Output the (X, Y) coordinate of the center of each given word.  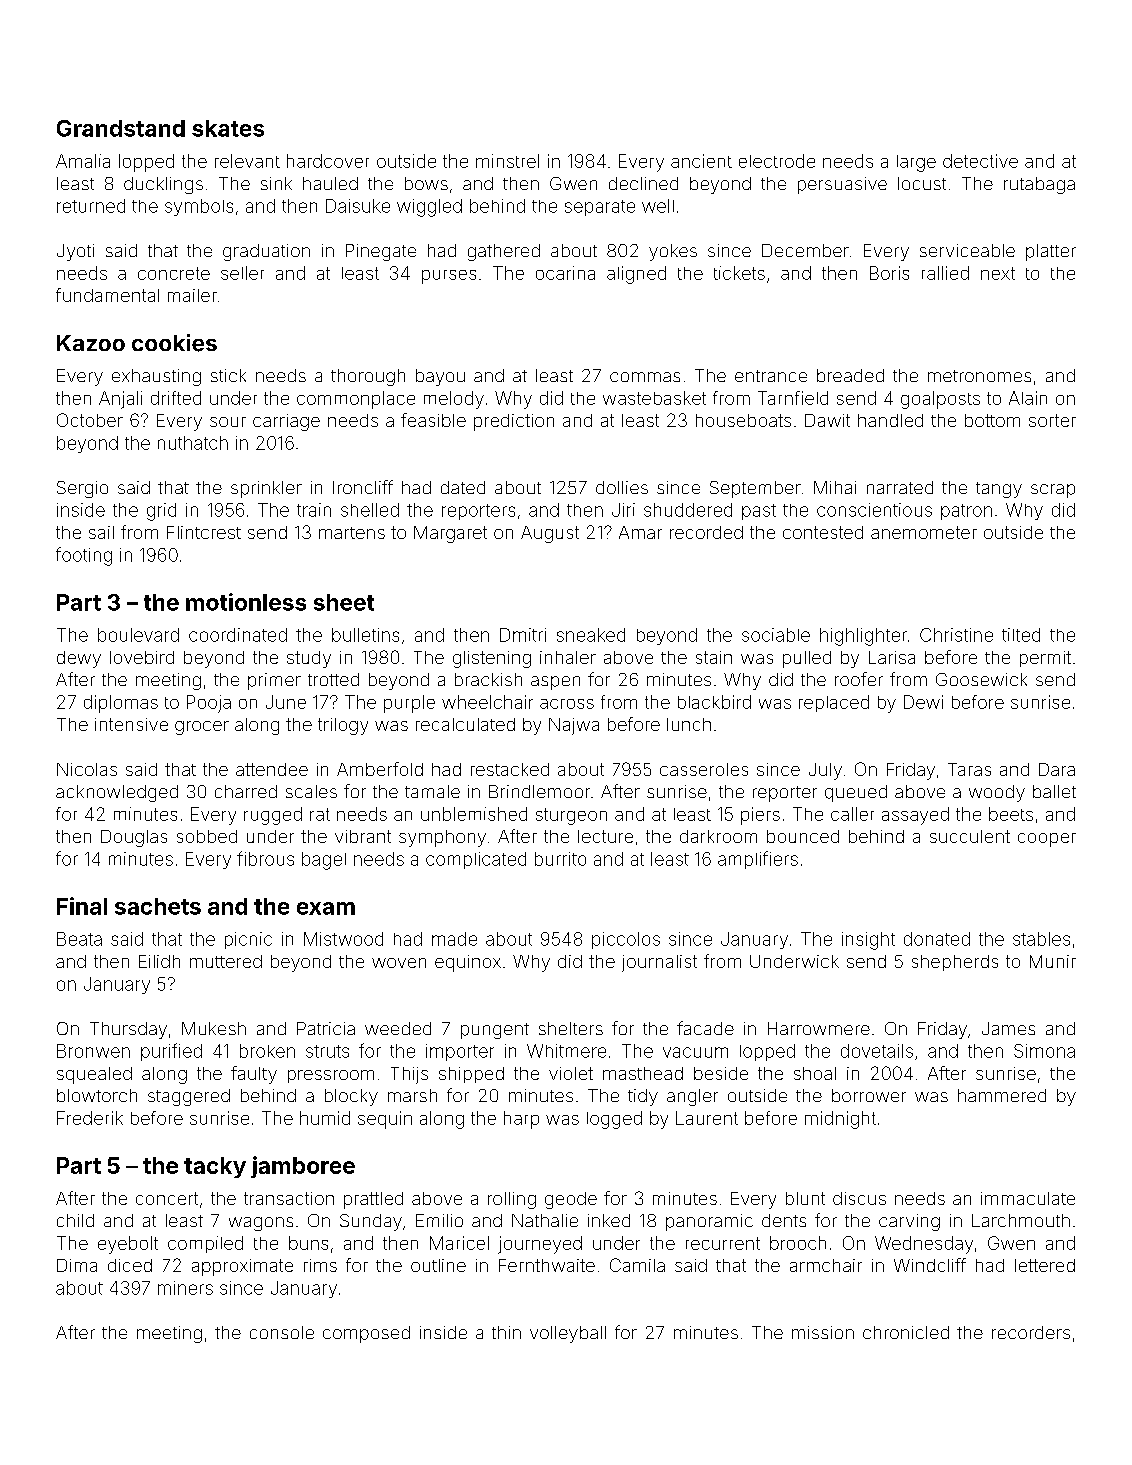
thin (506, 1332)
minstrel (507, 161)
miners (185, 1288)
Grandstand (121, 128)
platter (1051, 252)
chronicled (906, 1332)
